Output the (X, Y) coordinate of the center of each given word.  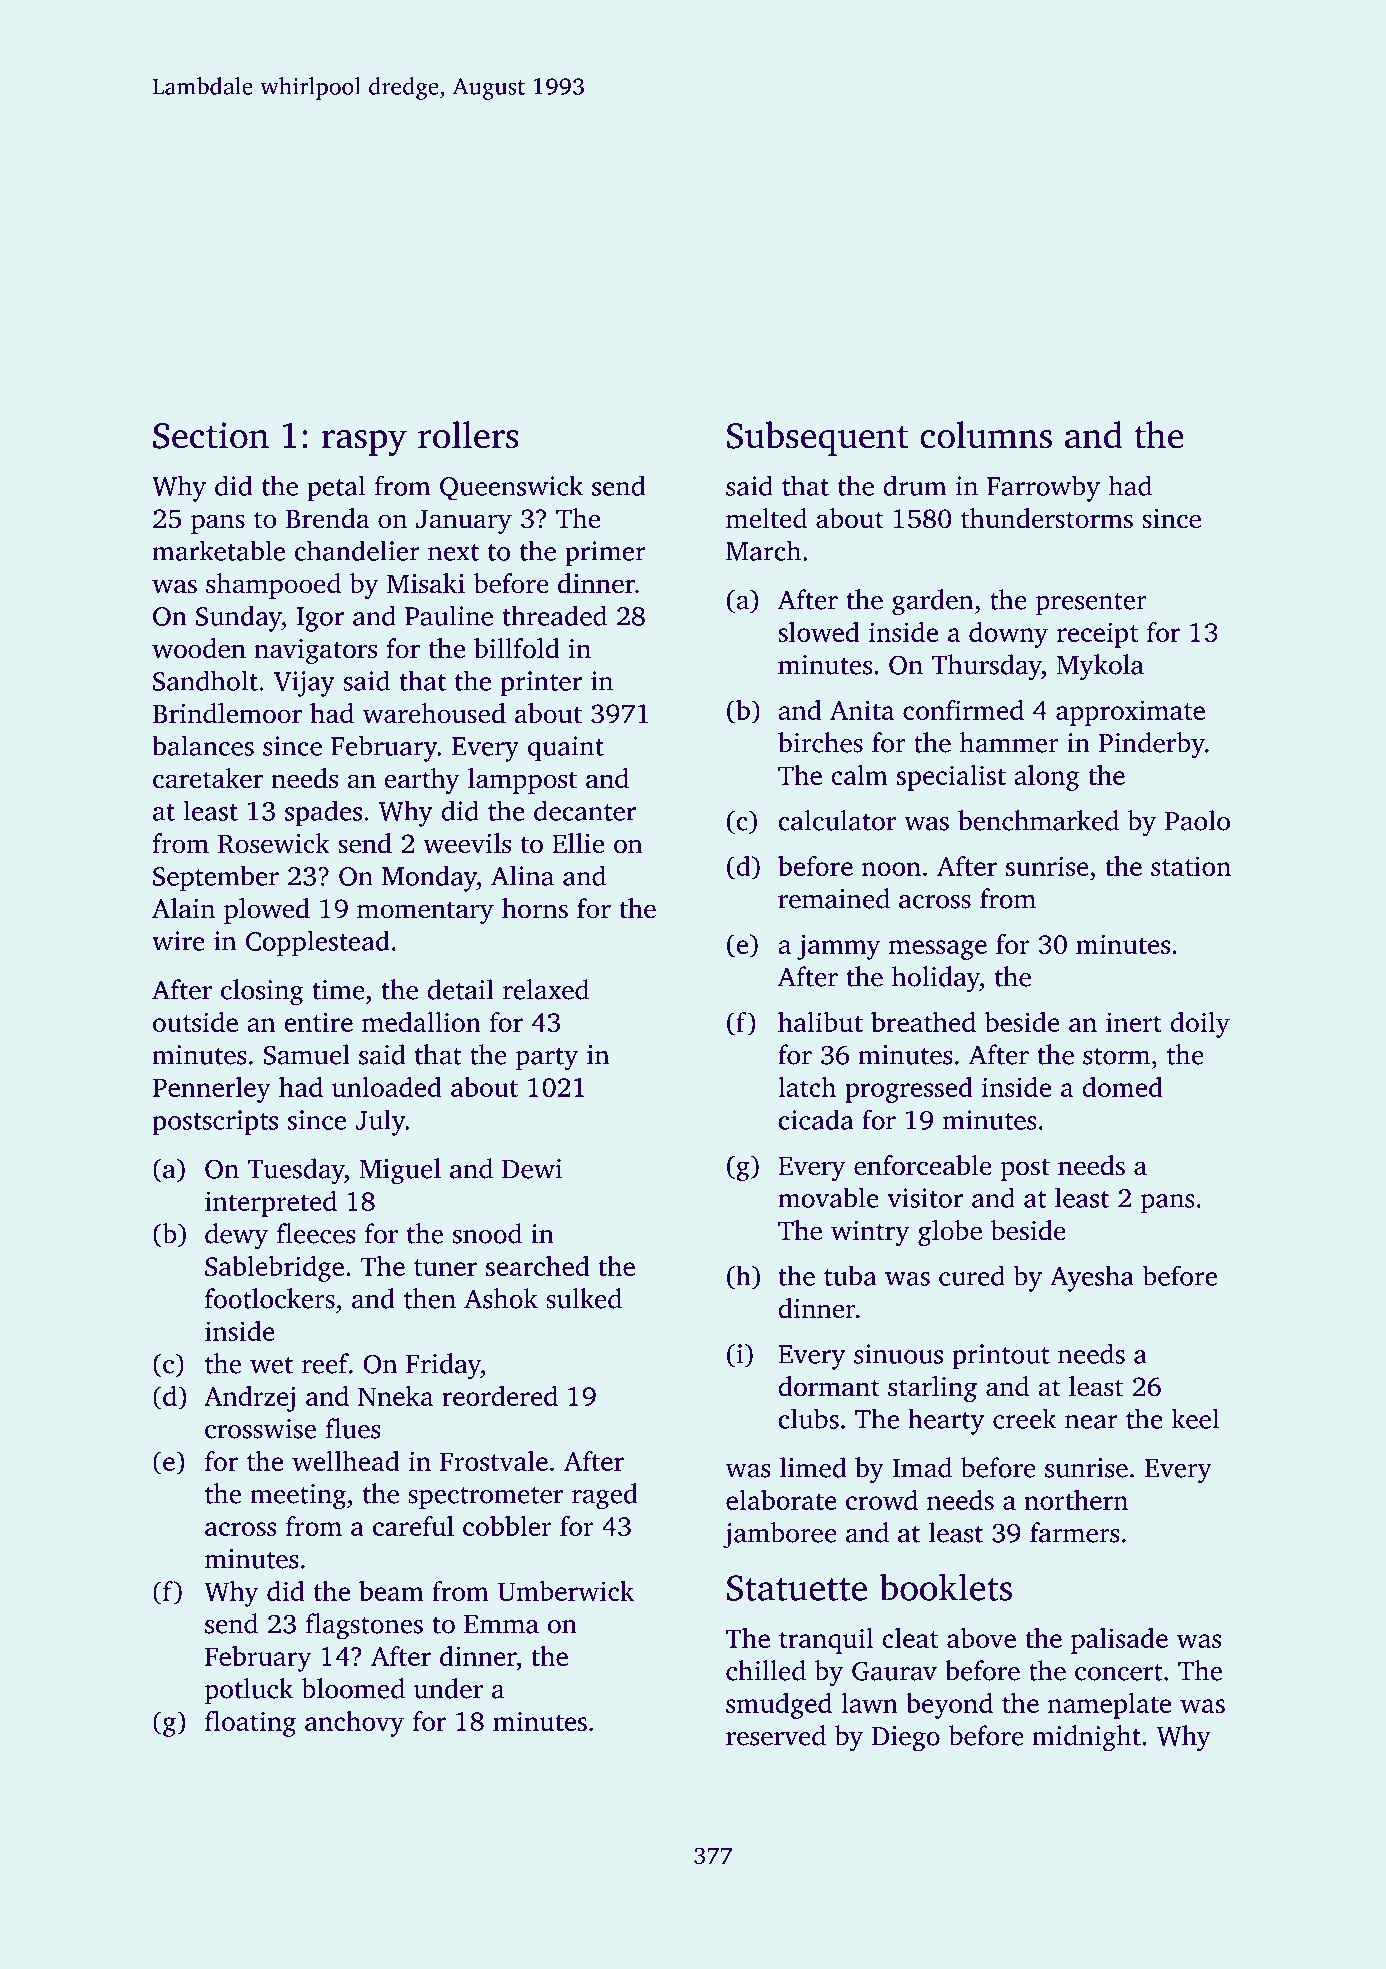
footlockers (270, 1298)
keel (1195, 1418)
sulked (584, 1298)
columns (986, 435)
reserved (776, 1735)
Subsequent (818, 438)
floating (250, 1724)
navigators (315, 651)
